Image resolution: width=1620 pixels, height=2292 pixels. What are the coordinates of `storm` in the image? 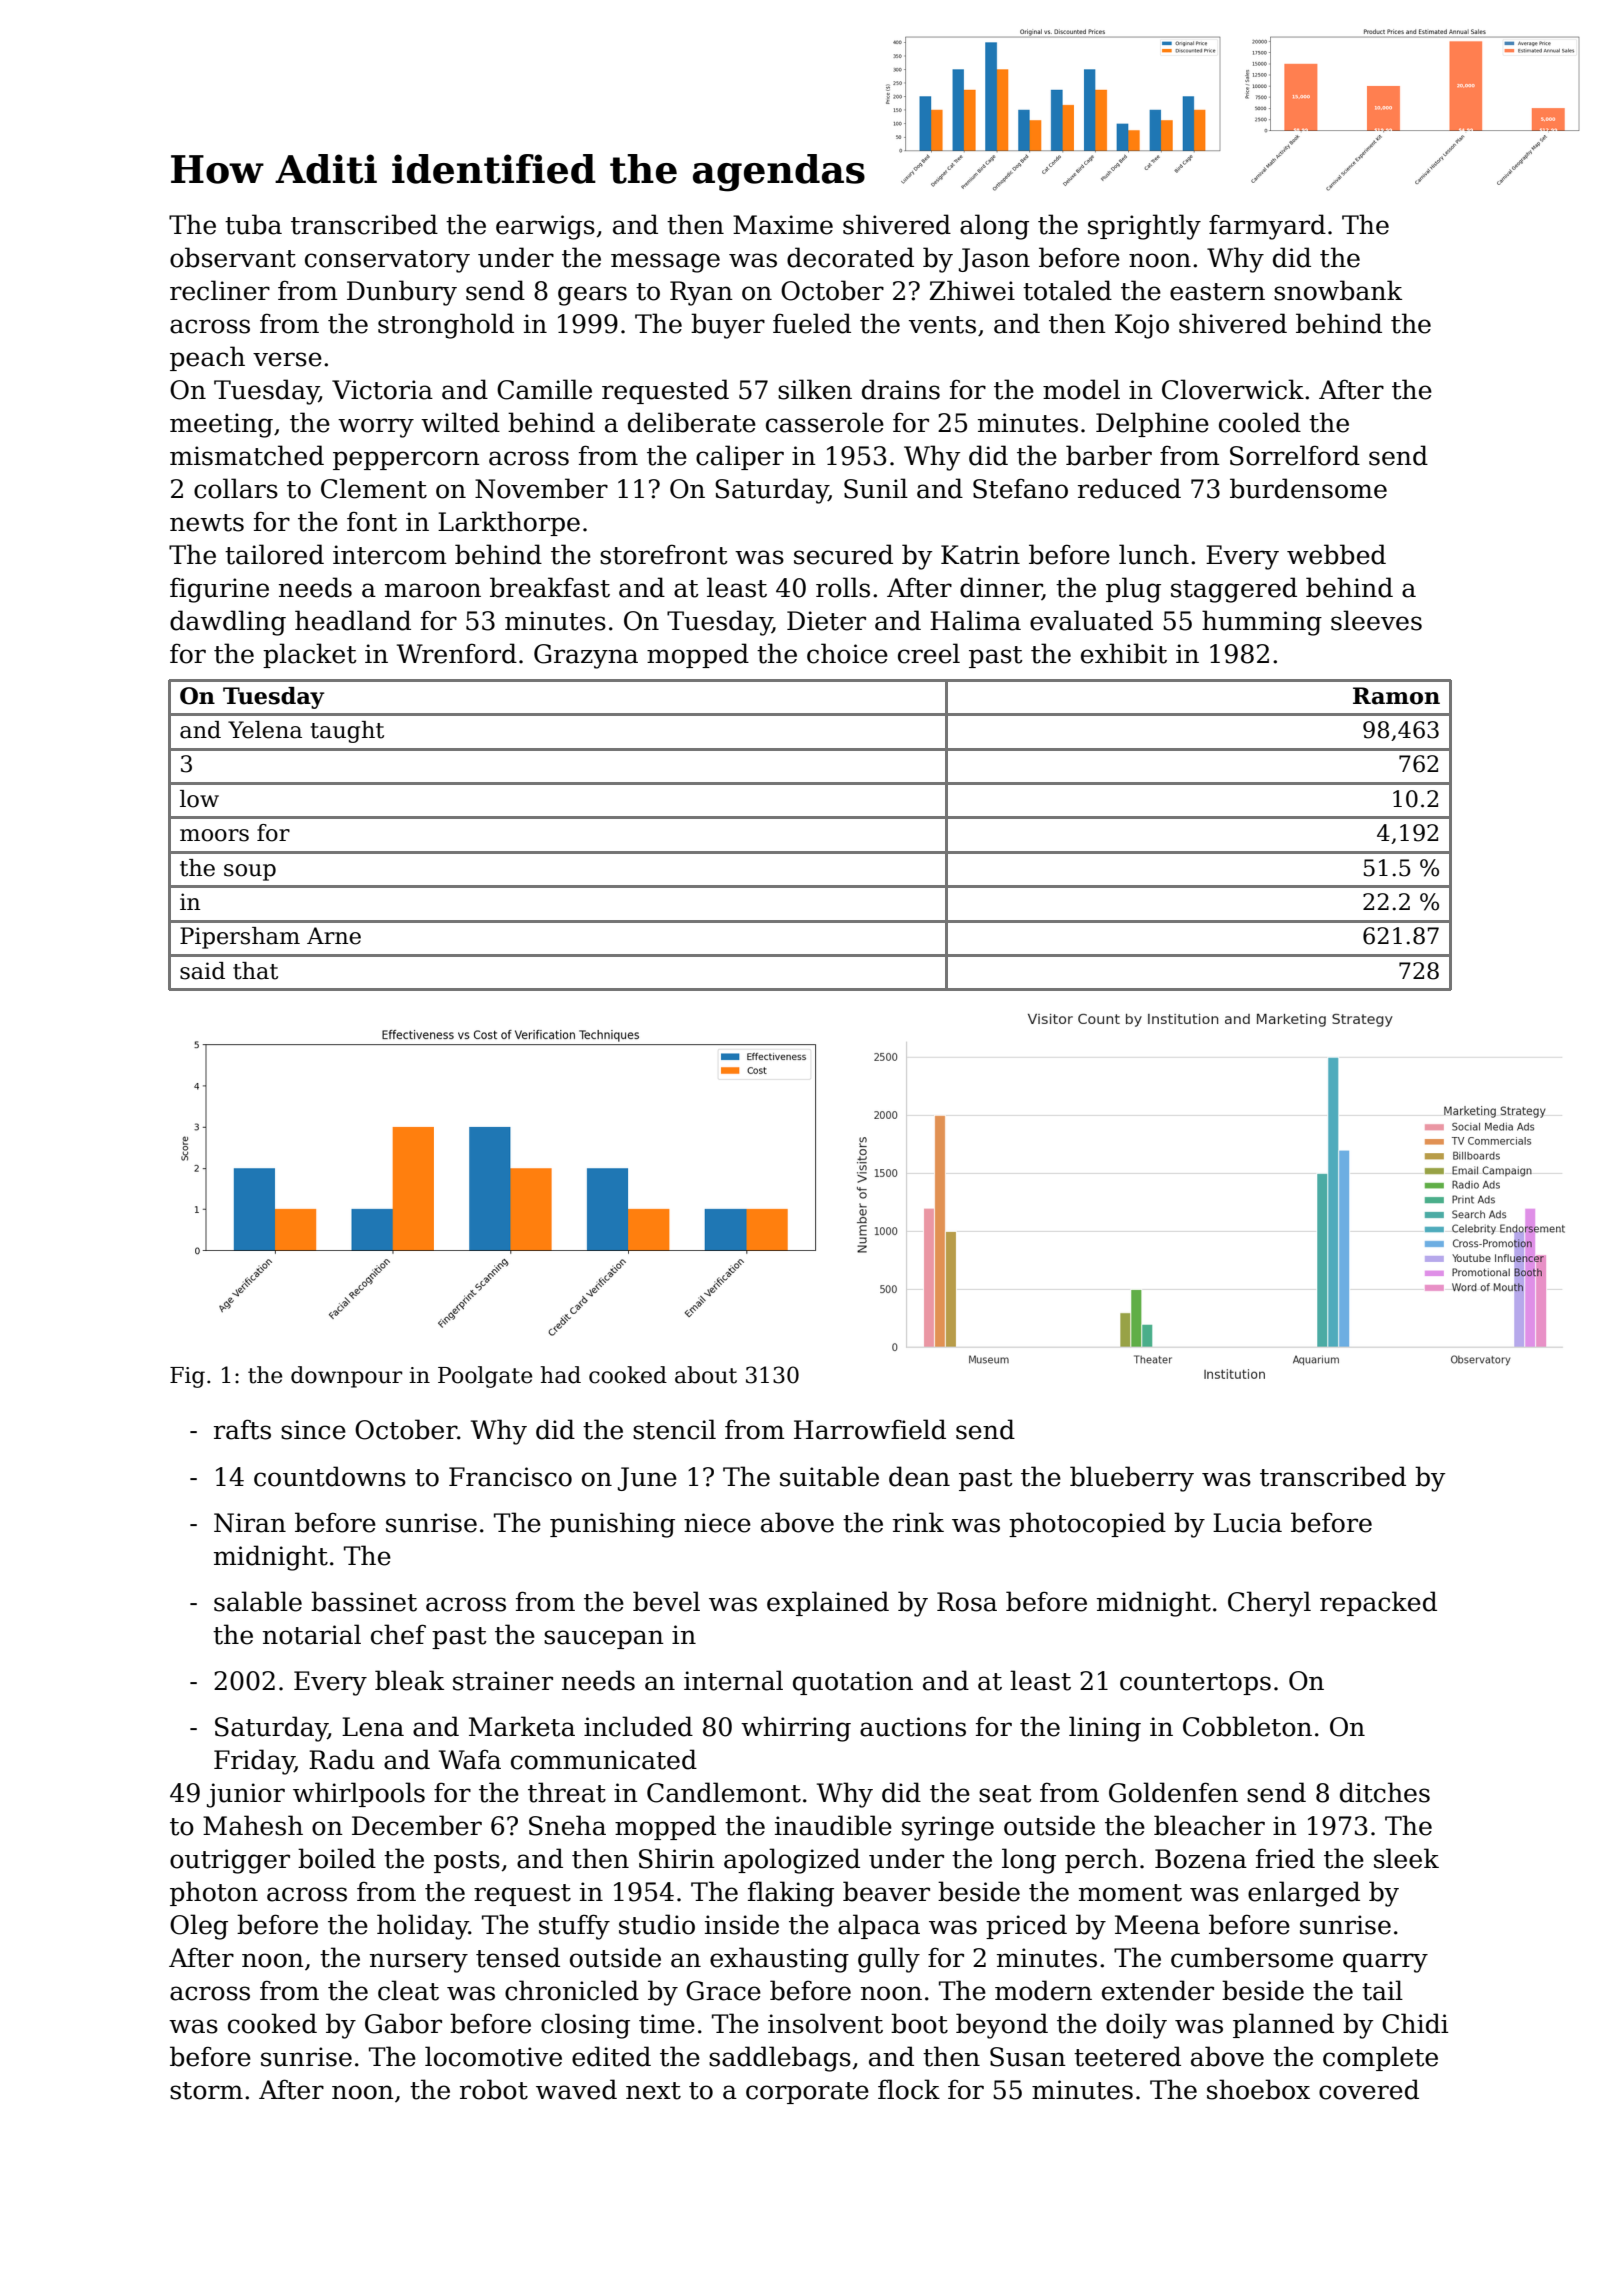 It's located at (206, 2091).
